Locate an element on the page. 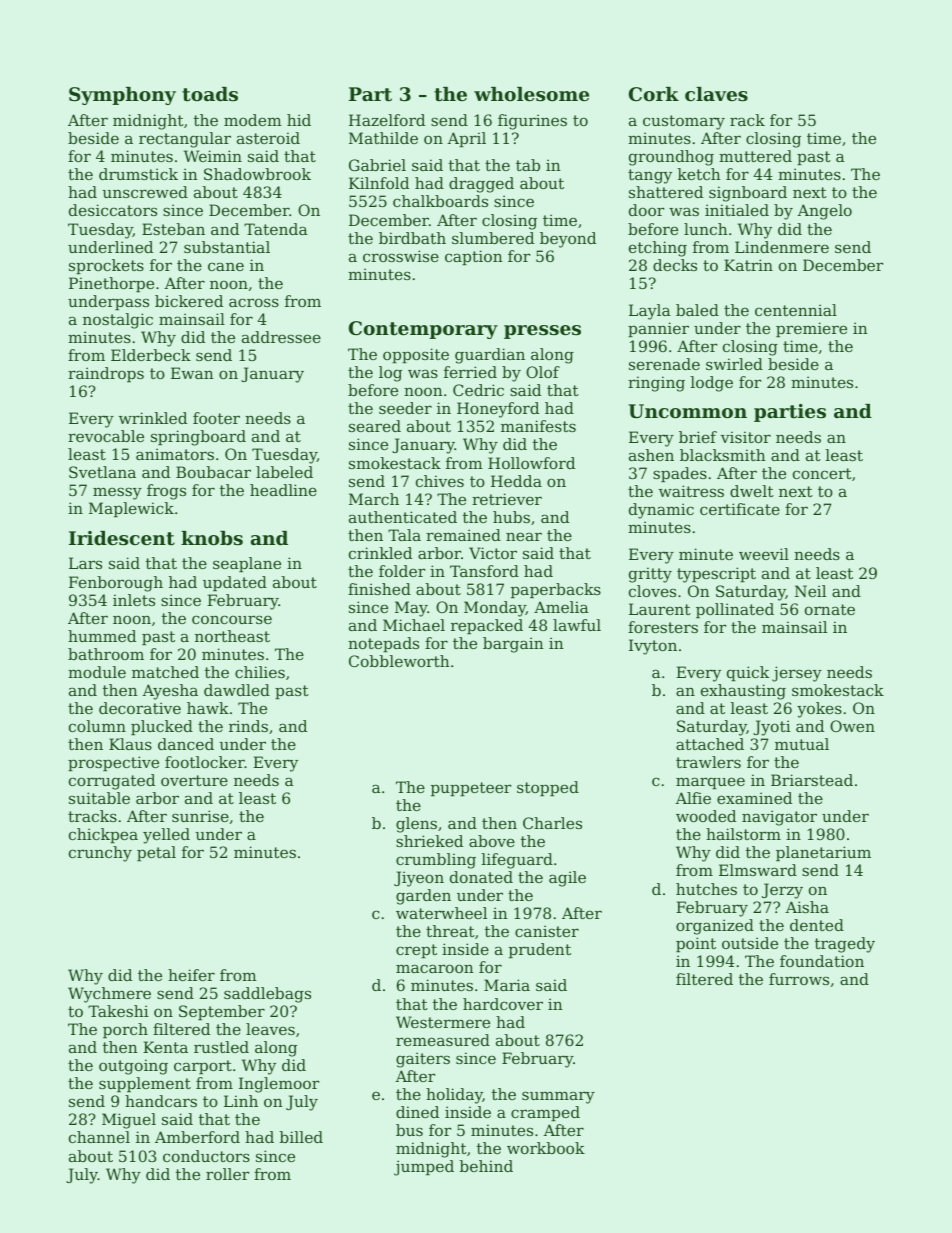 This page has height=1233, width=952. wholesome is located at coordinates (531, 94).
